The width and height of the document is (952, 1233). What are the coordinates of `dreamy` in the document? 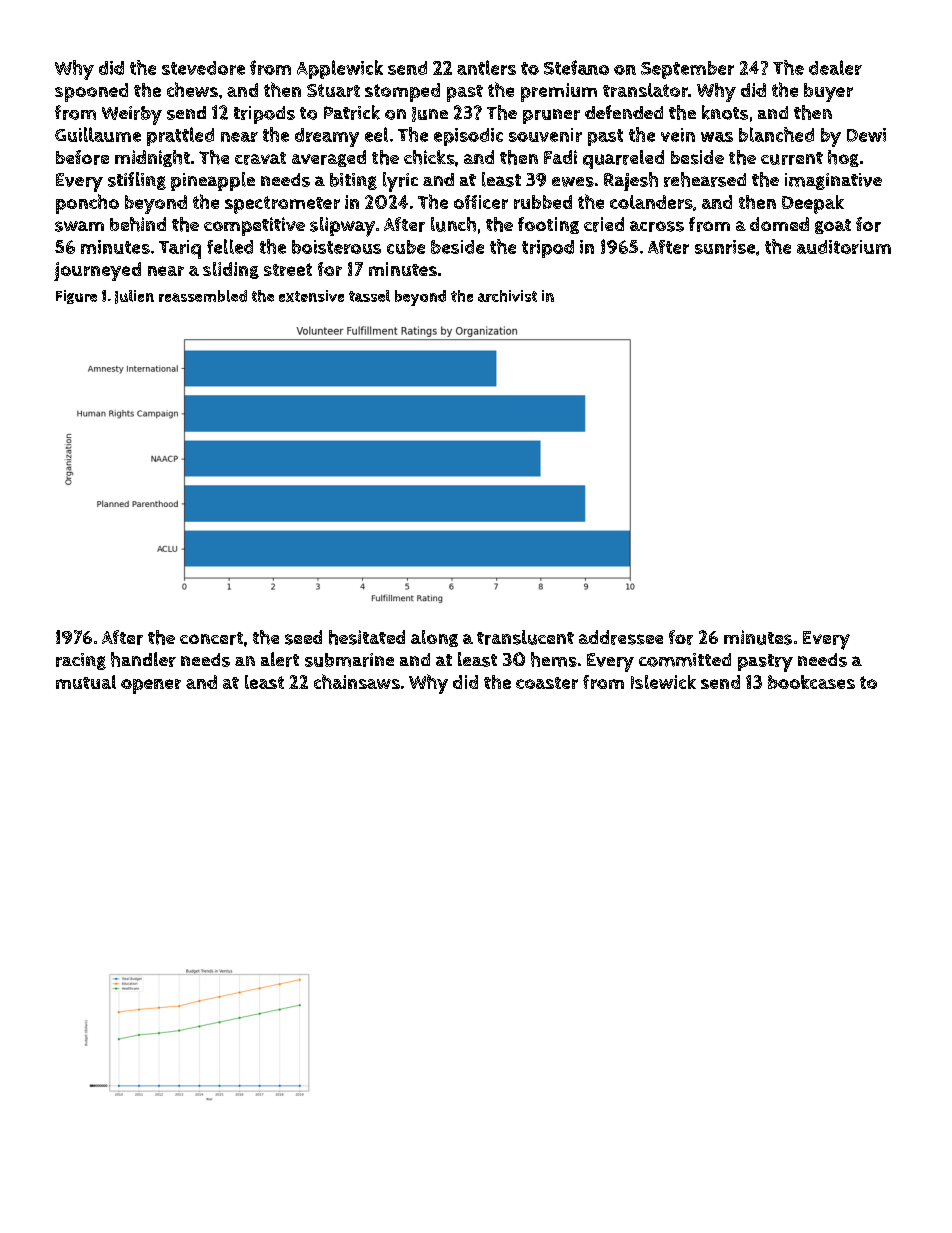 It's located at (327, 137).
